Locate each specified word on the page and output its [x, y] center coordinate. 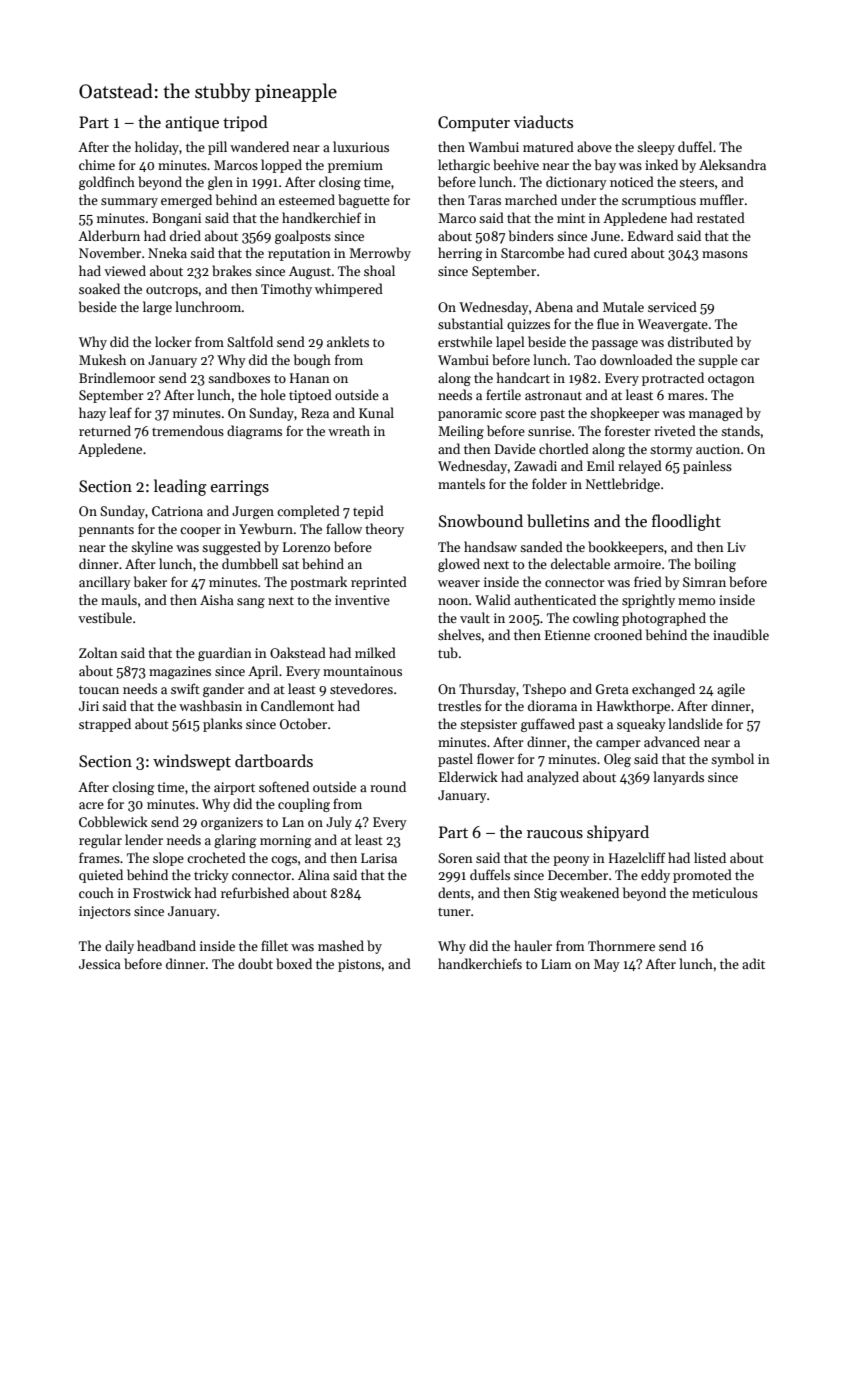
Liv [736, 547]
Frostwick [162, 892]
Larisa [379, 858]
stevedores [361, 688]
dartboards [274, 761]
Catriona [177, 511]
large [157, 308]
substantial [470, 323]
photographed [664, 619]
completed [308, 512]
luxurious [361, 146]
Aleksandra [732, 164]
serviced [672, 306]
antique [192, 124]
